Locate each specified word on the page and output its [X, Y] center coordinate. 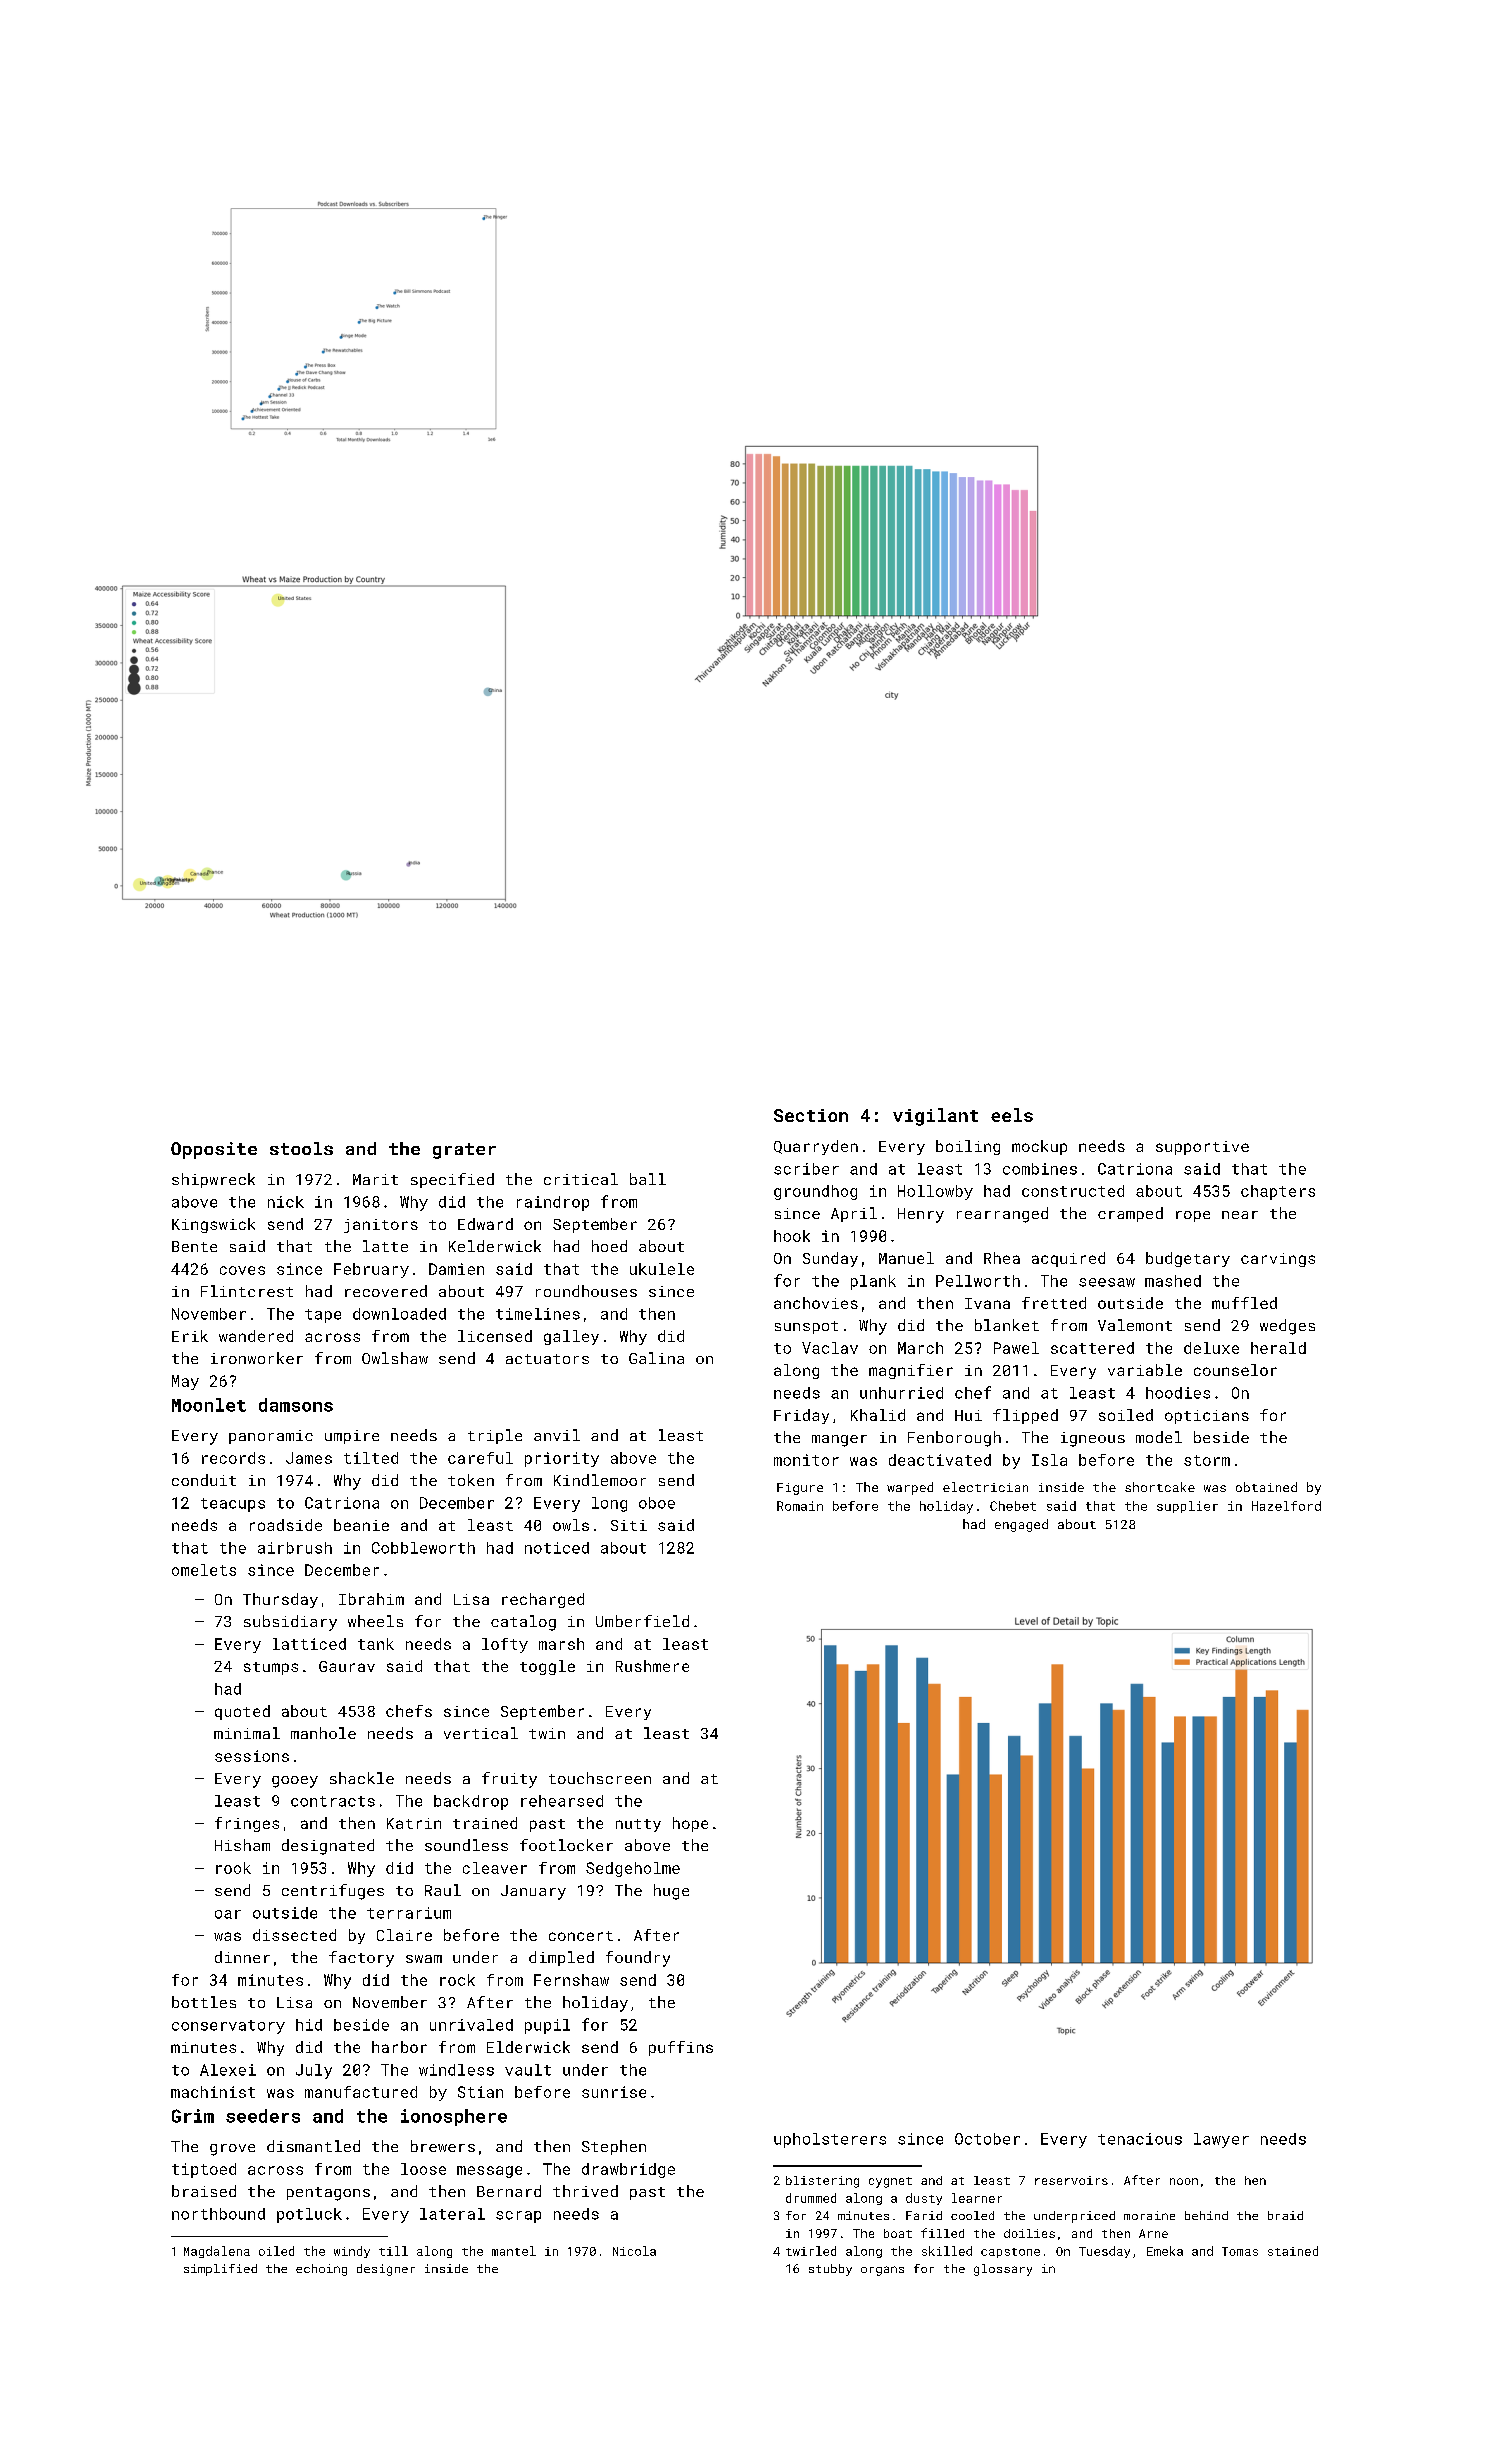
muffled [1244, 1303]
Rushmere [652, 1666]
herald [1278, 1348]
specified [452, 1180]
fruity [509, 1780]
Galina [656, 1358]
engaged [1021, 1525]
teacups [233, 1505]
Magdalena [217, 2252]
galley [571, 1337]
